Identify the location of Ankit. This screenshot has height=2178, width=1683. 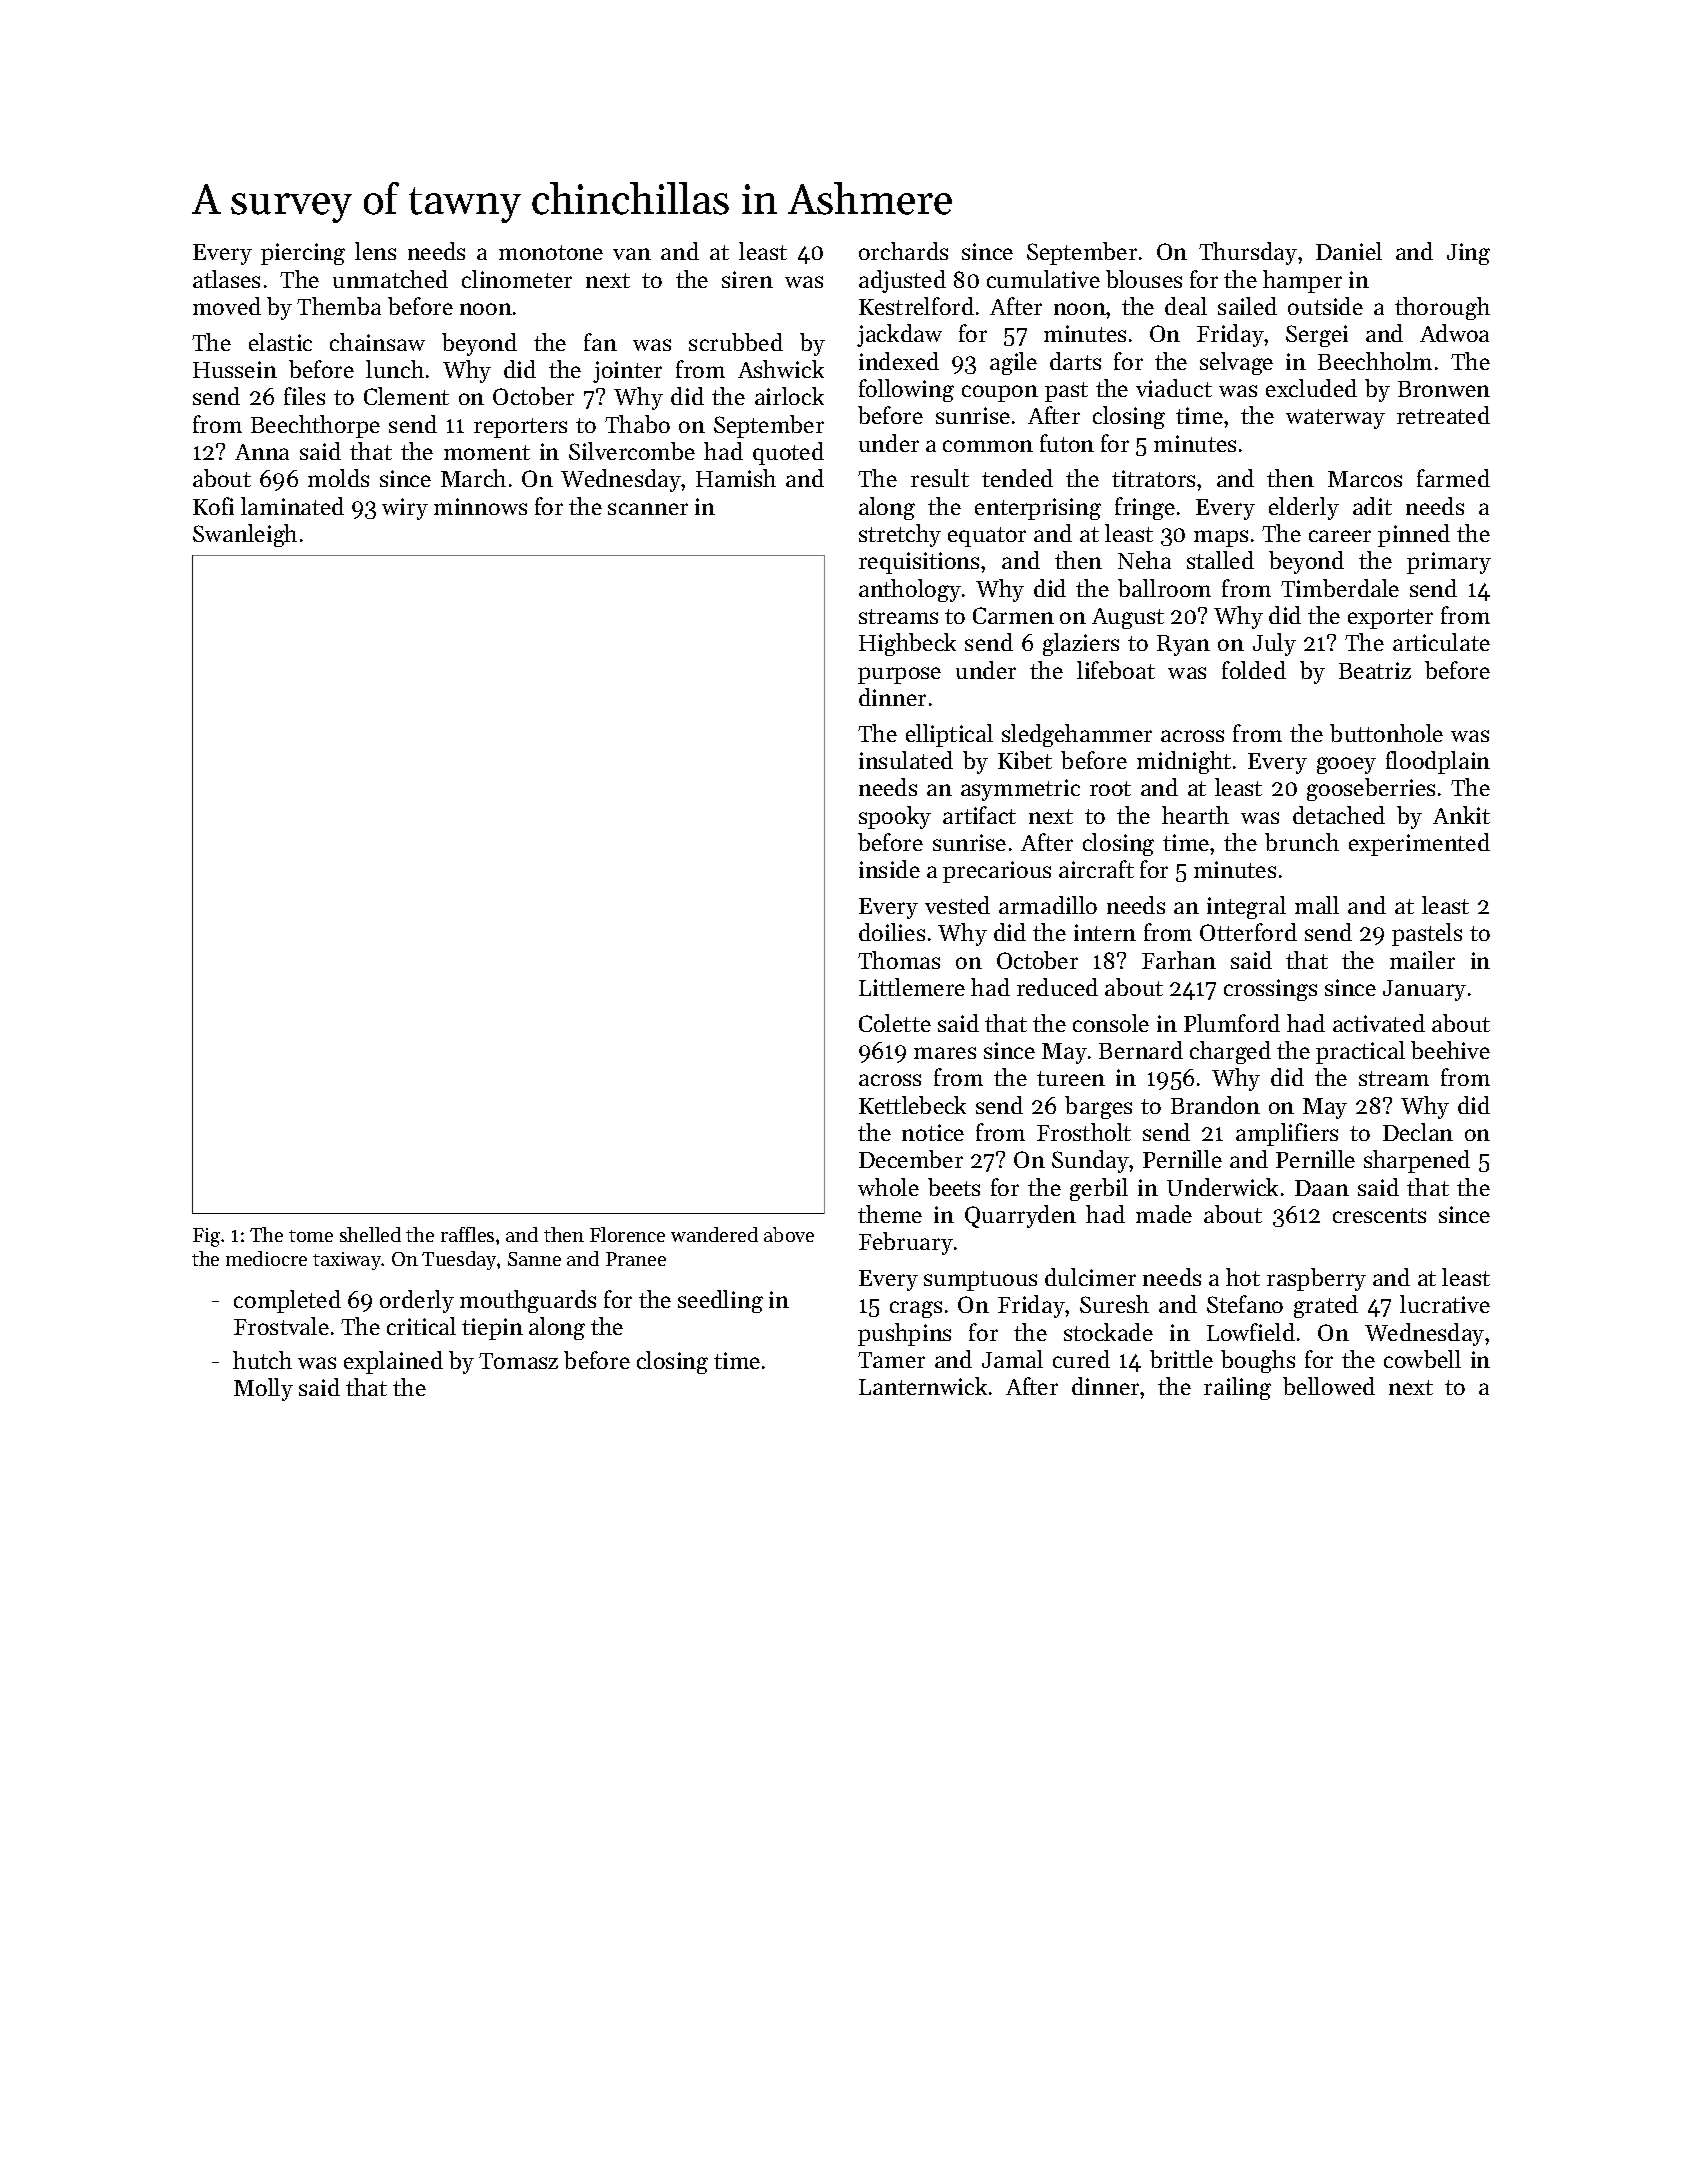
(1461, 815).
